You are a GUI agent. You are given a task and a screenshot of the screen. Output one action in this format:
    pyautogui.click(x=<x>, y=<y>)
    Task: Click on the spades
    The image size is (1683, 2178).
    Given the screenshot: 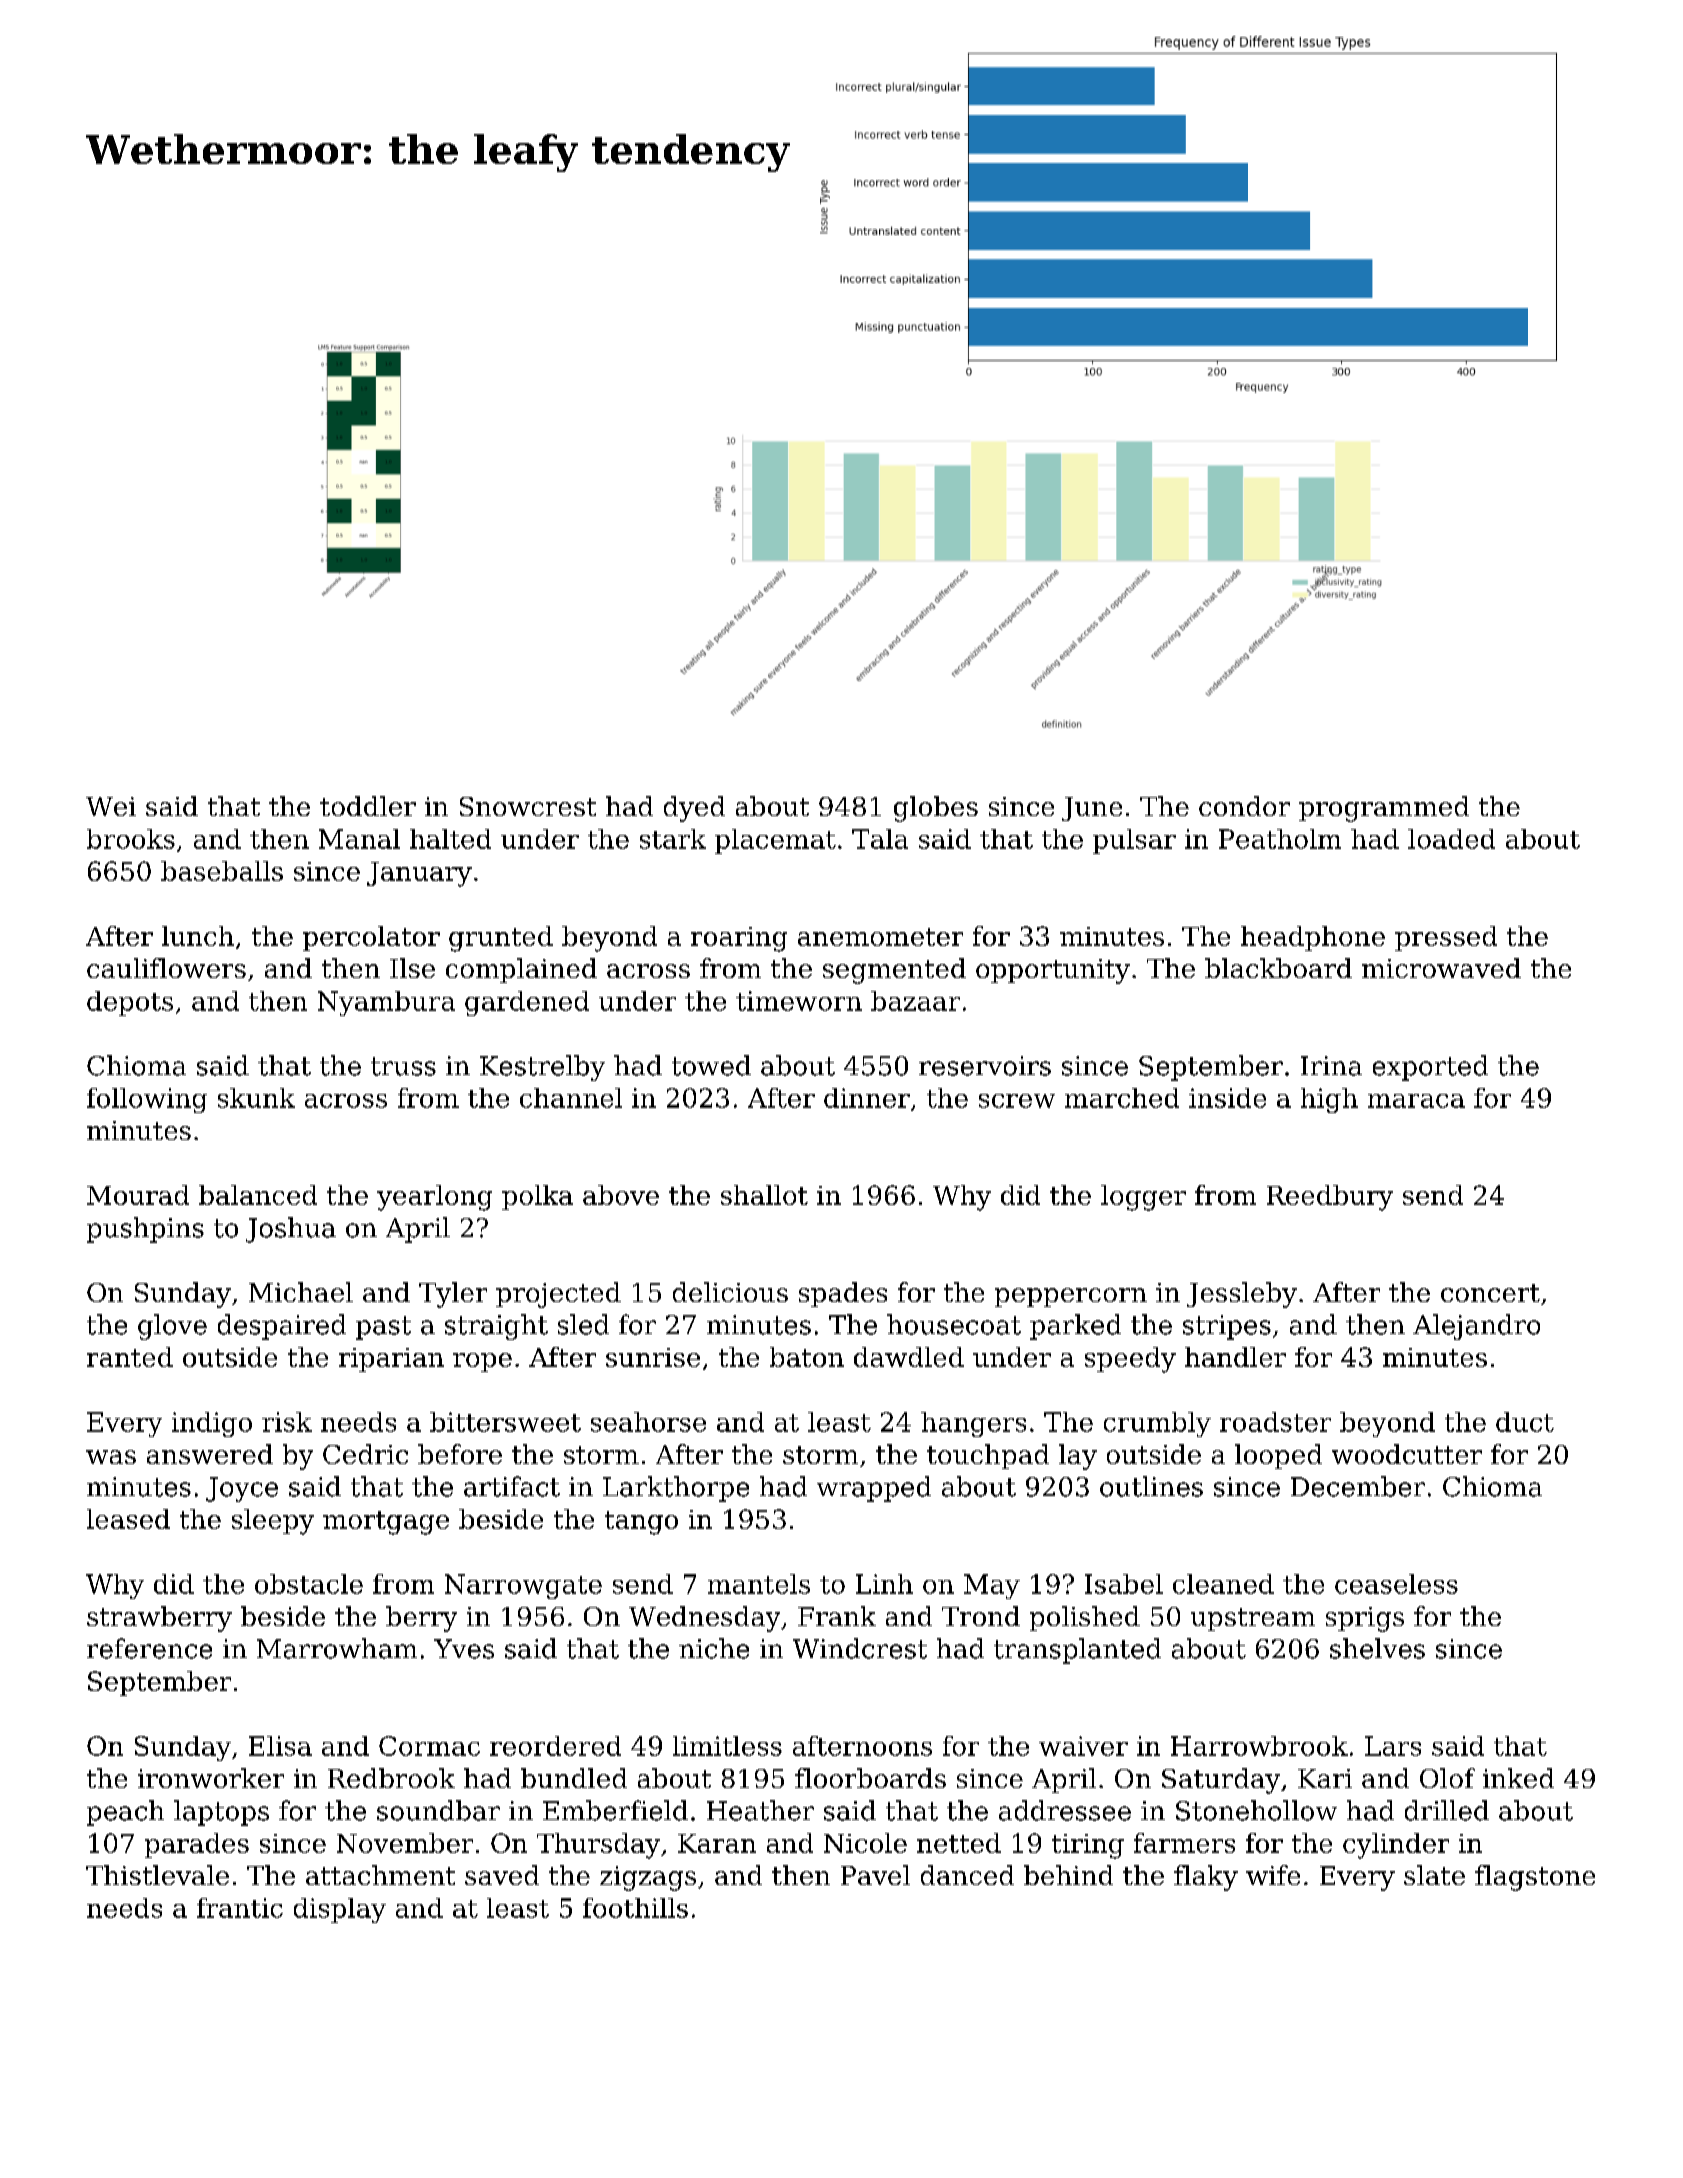 What is the action you would take?
    pyautogui.click(x=843, y=1294)
